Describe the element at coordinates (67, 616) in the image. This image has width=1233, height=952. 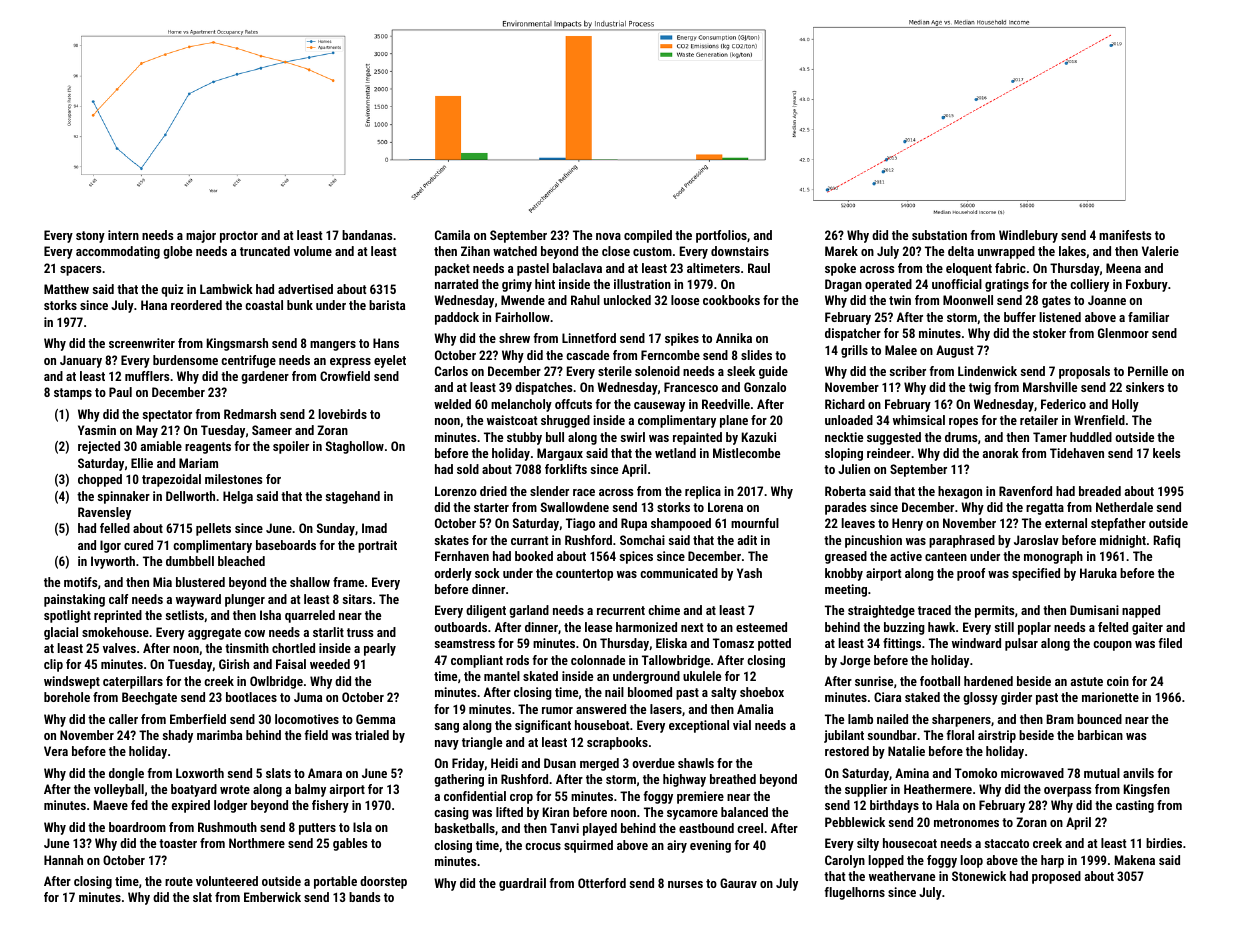
I see `spotlight` at that location.
